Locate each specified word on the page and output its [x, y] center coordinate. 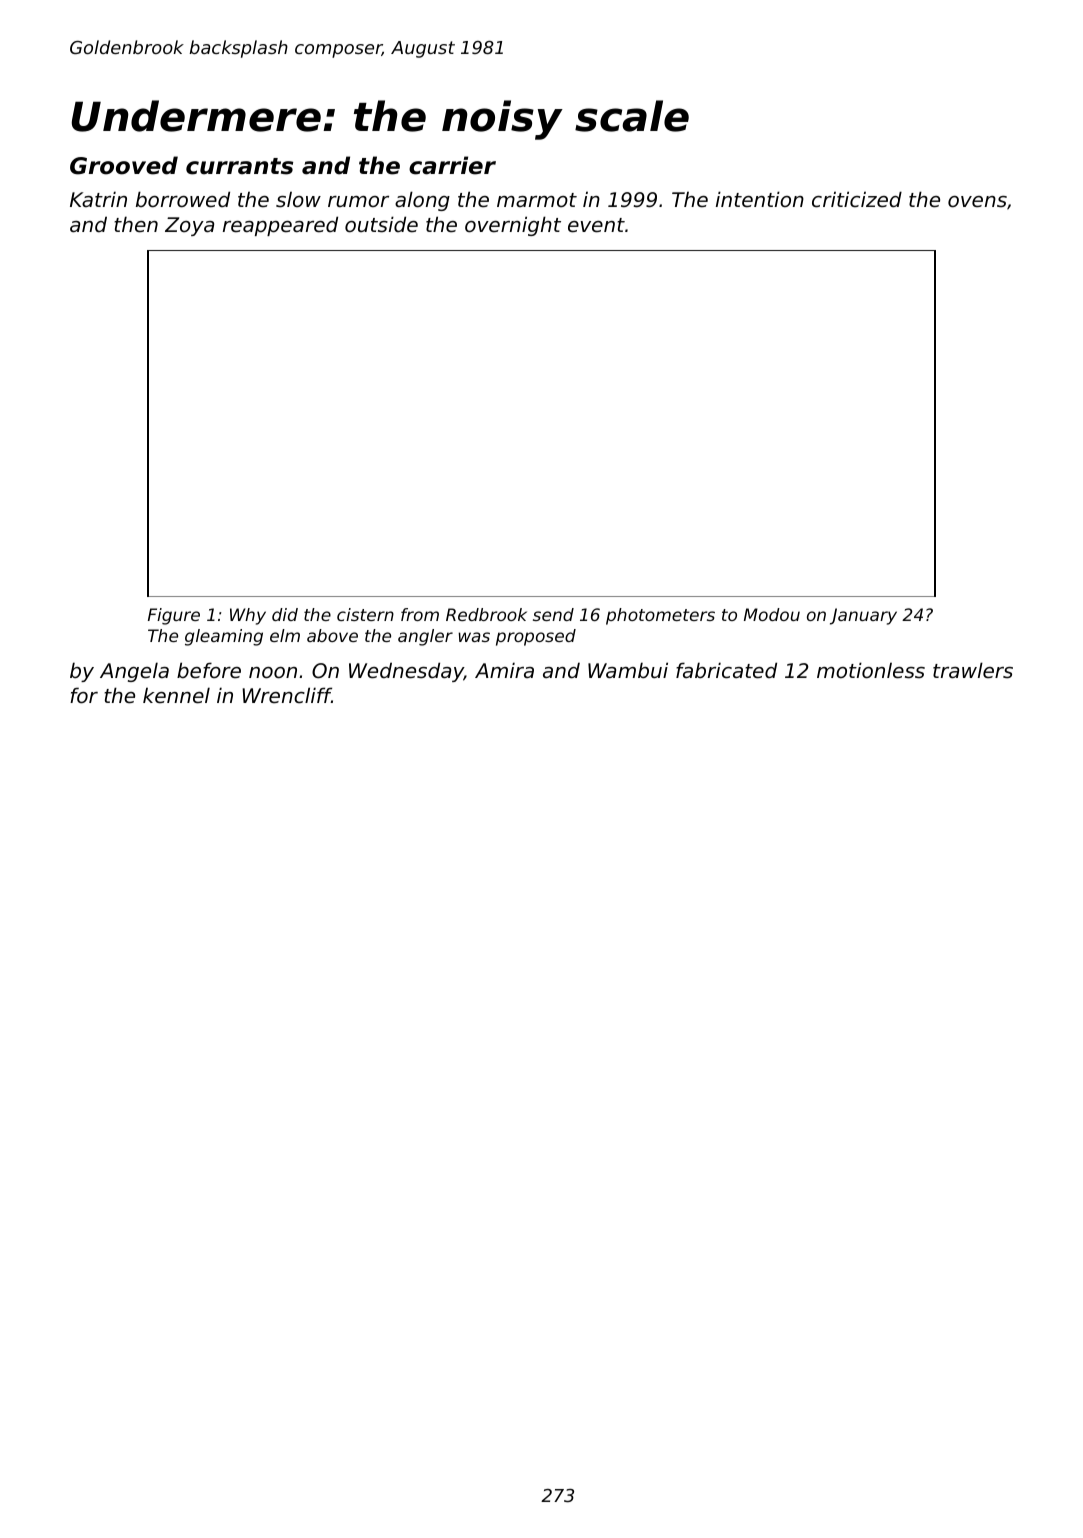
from [420, 614]
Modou [772, 614]
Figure [174, 616]
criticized [857, 199]
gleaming [224, 637]
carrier [452, 165]
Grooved [124, 165]
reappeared [280, 226]
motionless [871, 670]
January [863, 616]
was [474, 637]
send [553, 614]
